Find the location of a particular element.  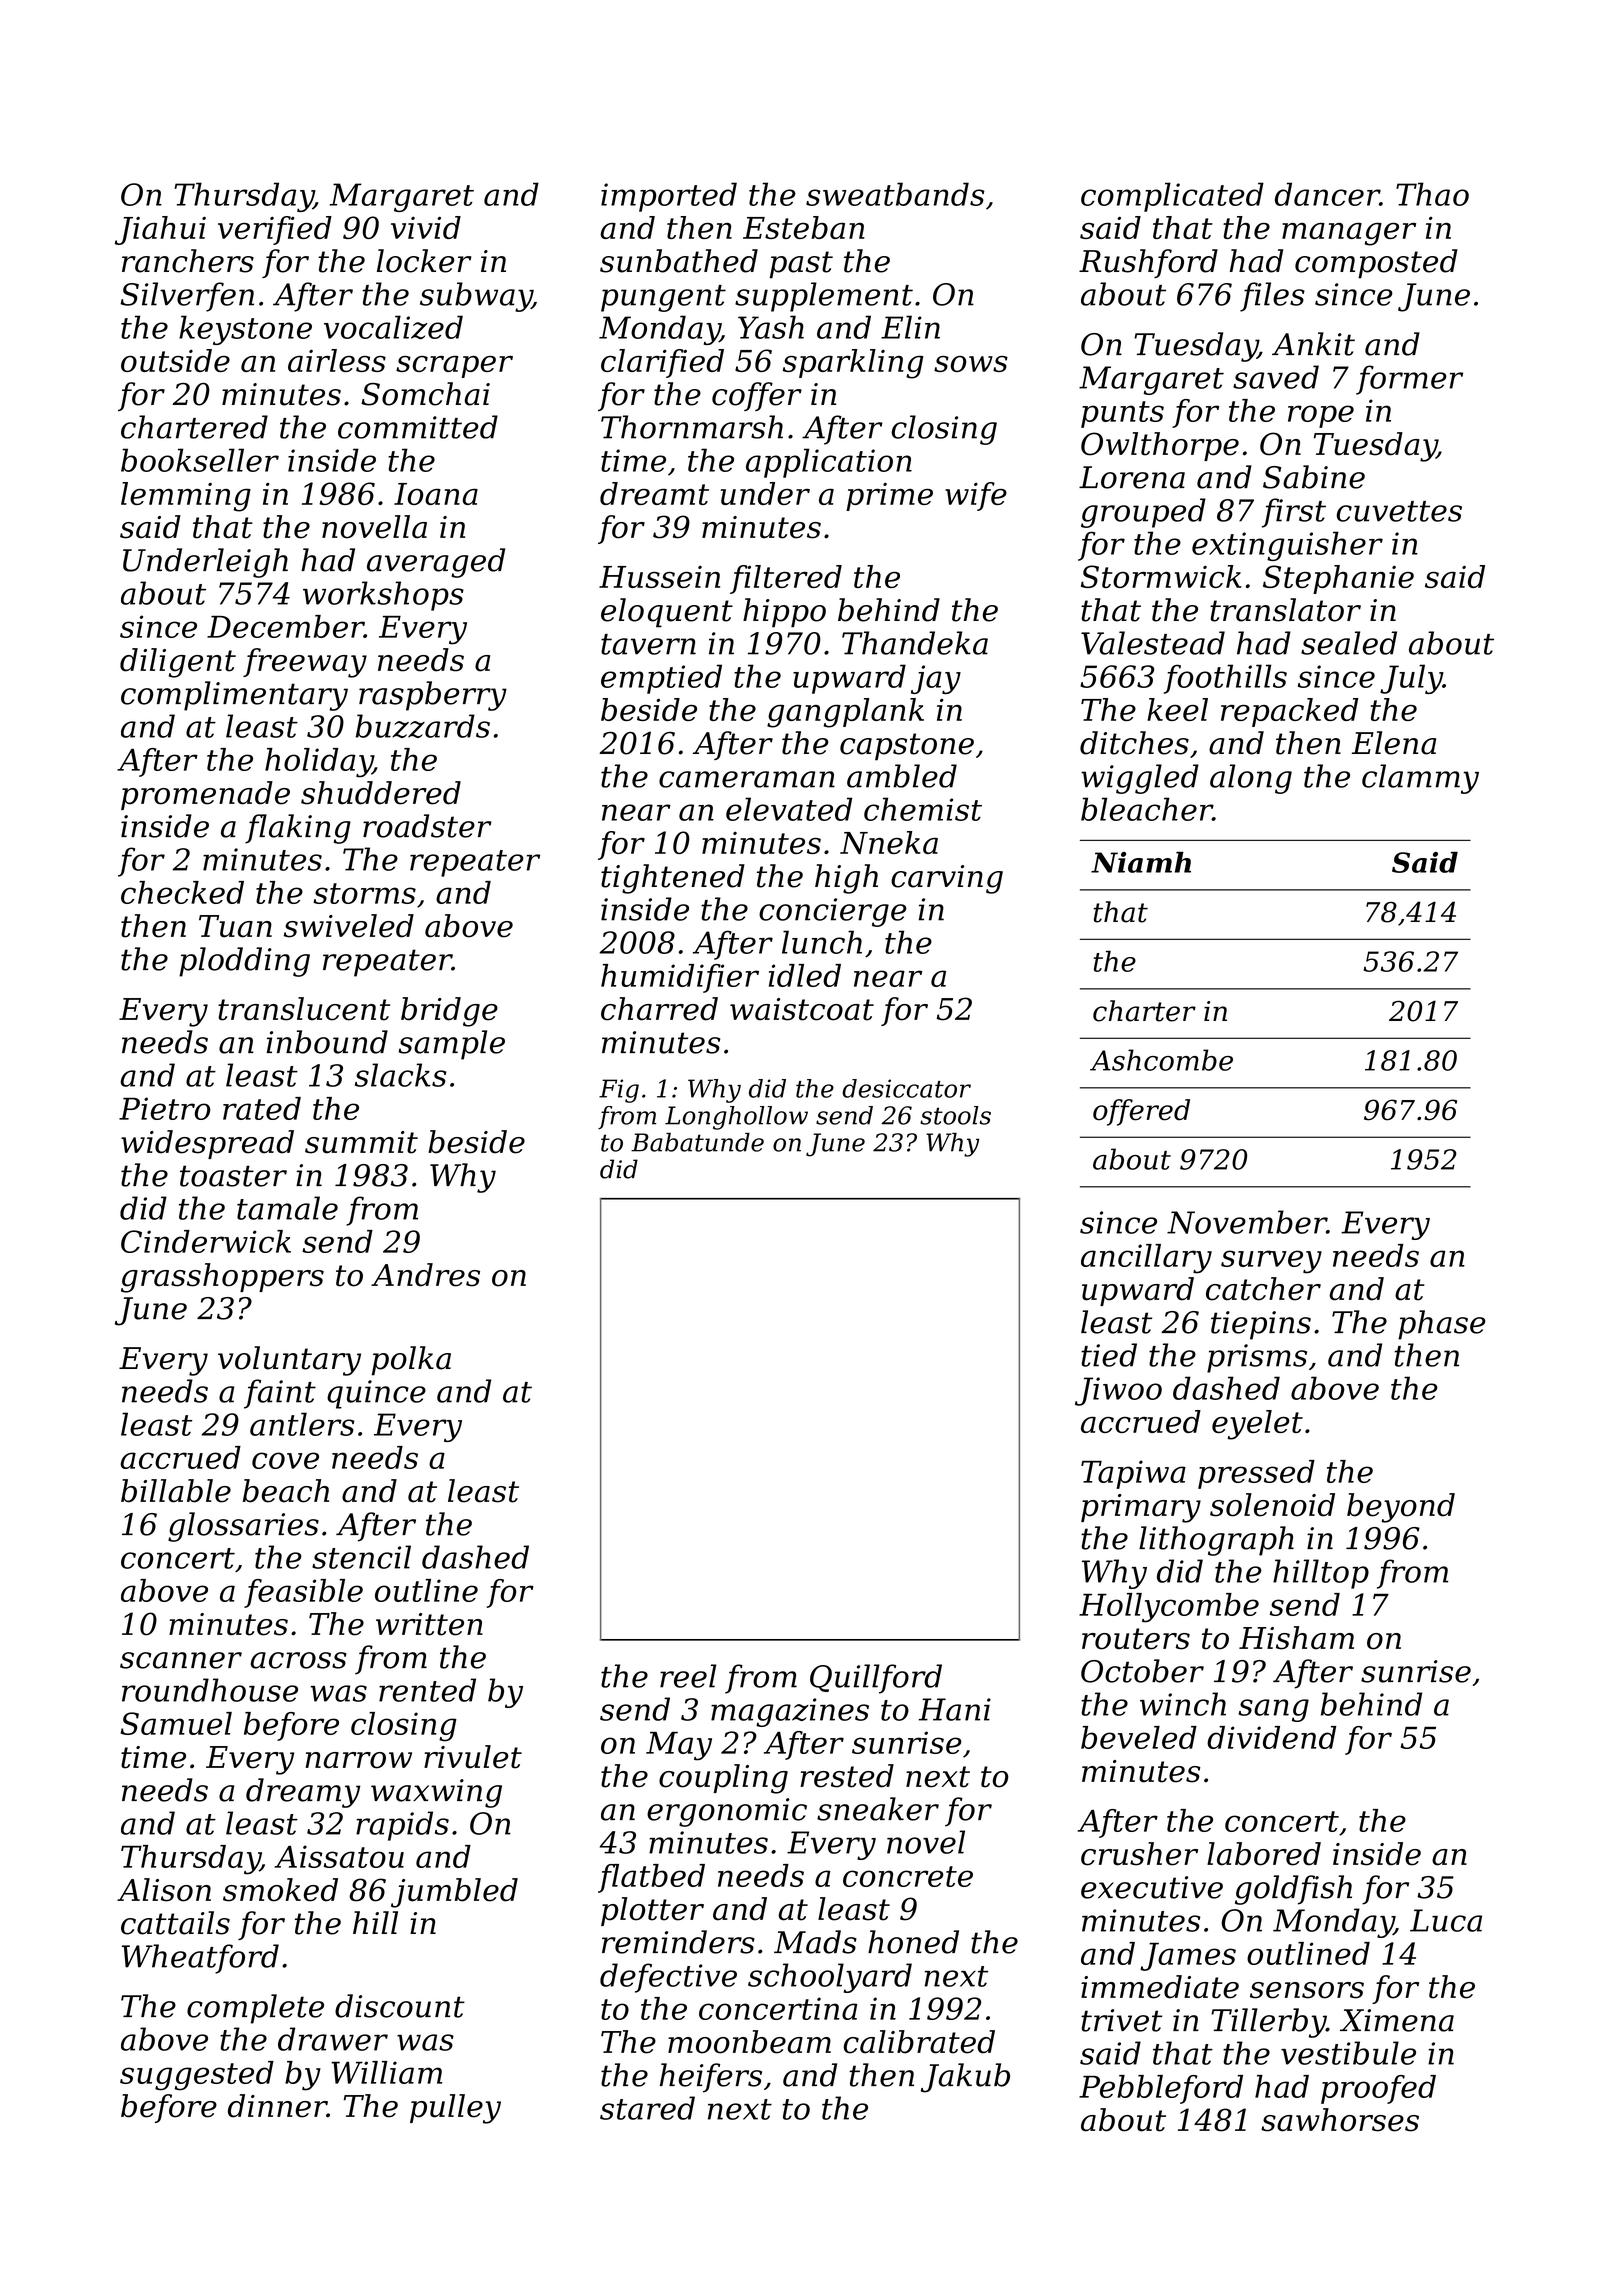

capstone is located at coordinates (907, 747).
